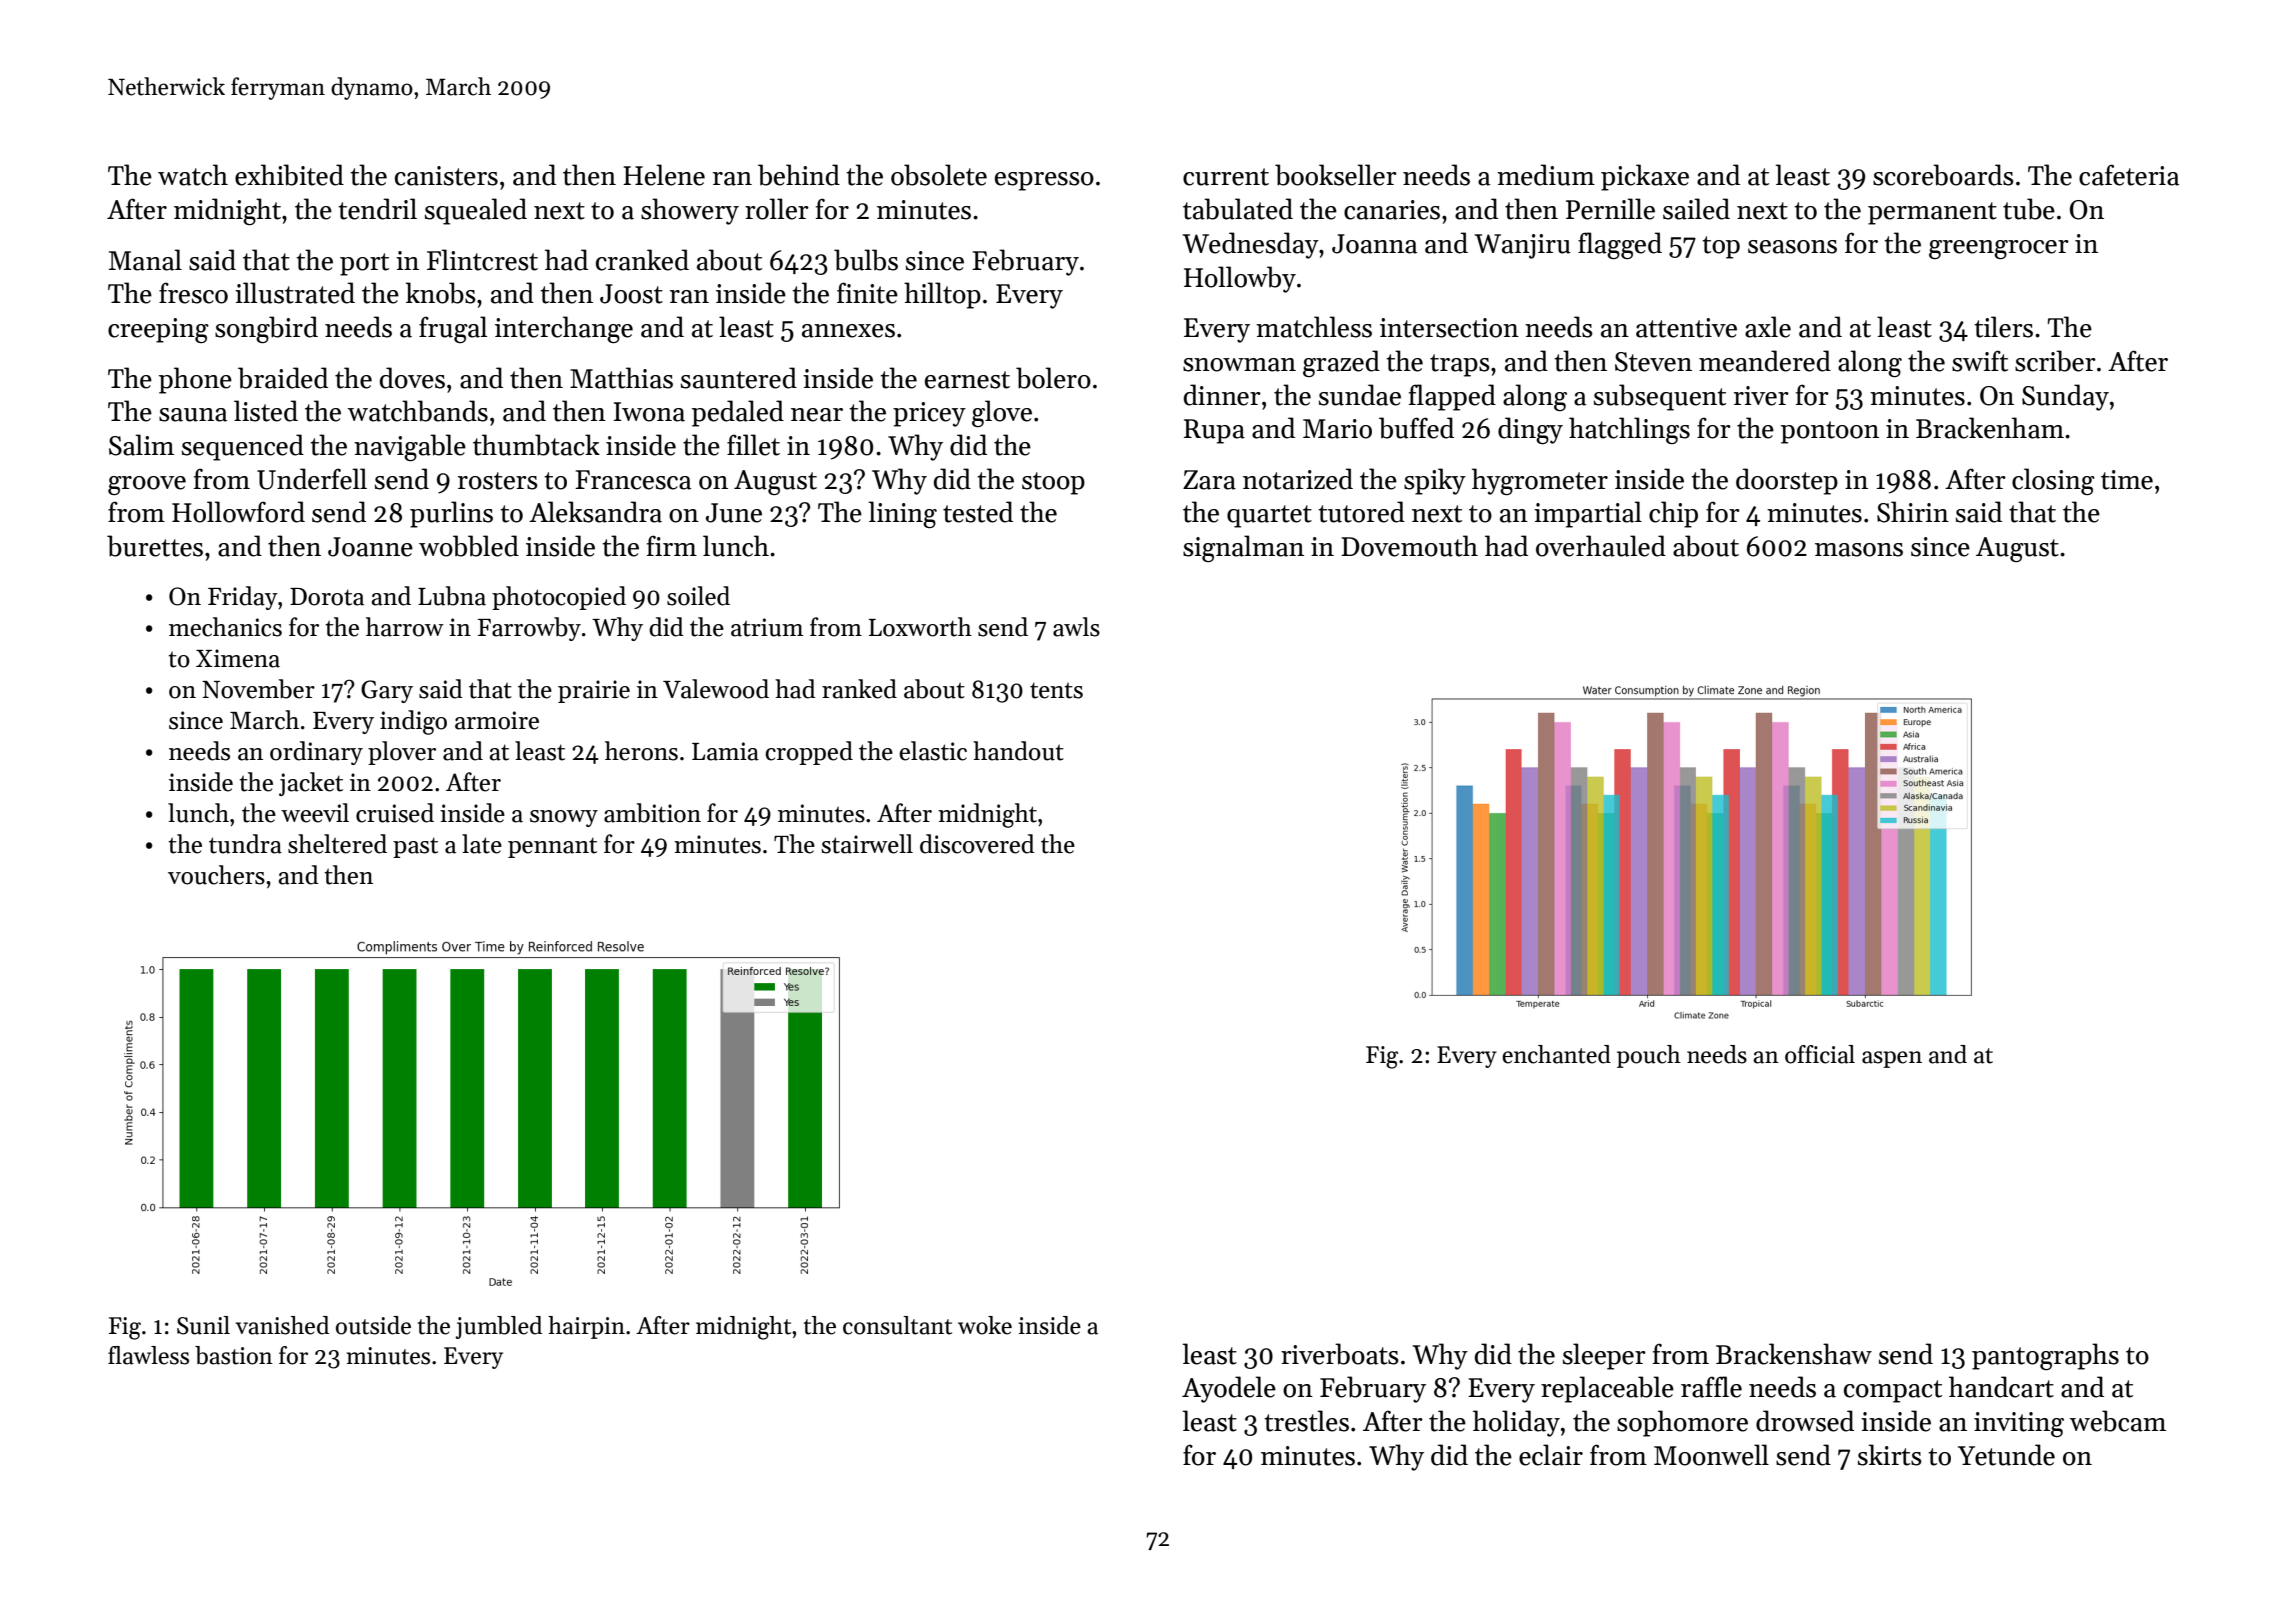 The width and height of the screenshot is (2292, 1620). What do you see at coordinates (2129, 175) in the screenshot?
I see `cafeteria` at bounding box center [2129, 175].
